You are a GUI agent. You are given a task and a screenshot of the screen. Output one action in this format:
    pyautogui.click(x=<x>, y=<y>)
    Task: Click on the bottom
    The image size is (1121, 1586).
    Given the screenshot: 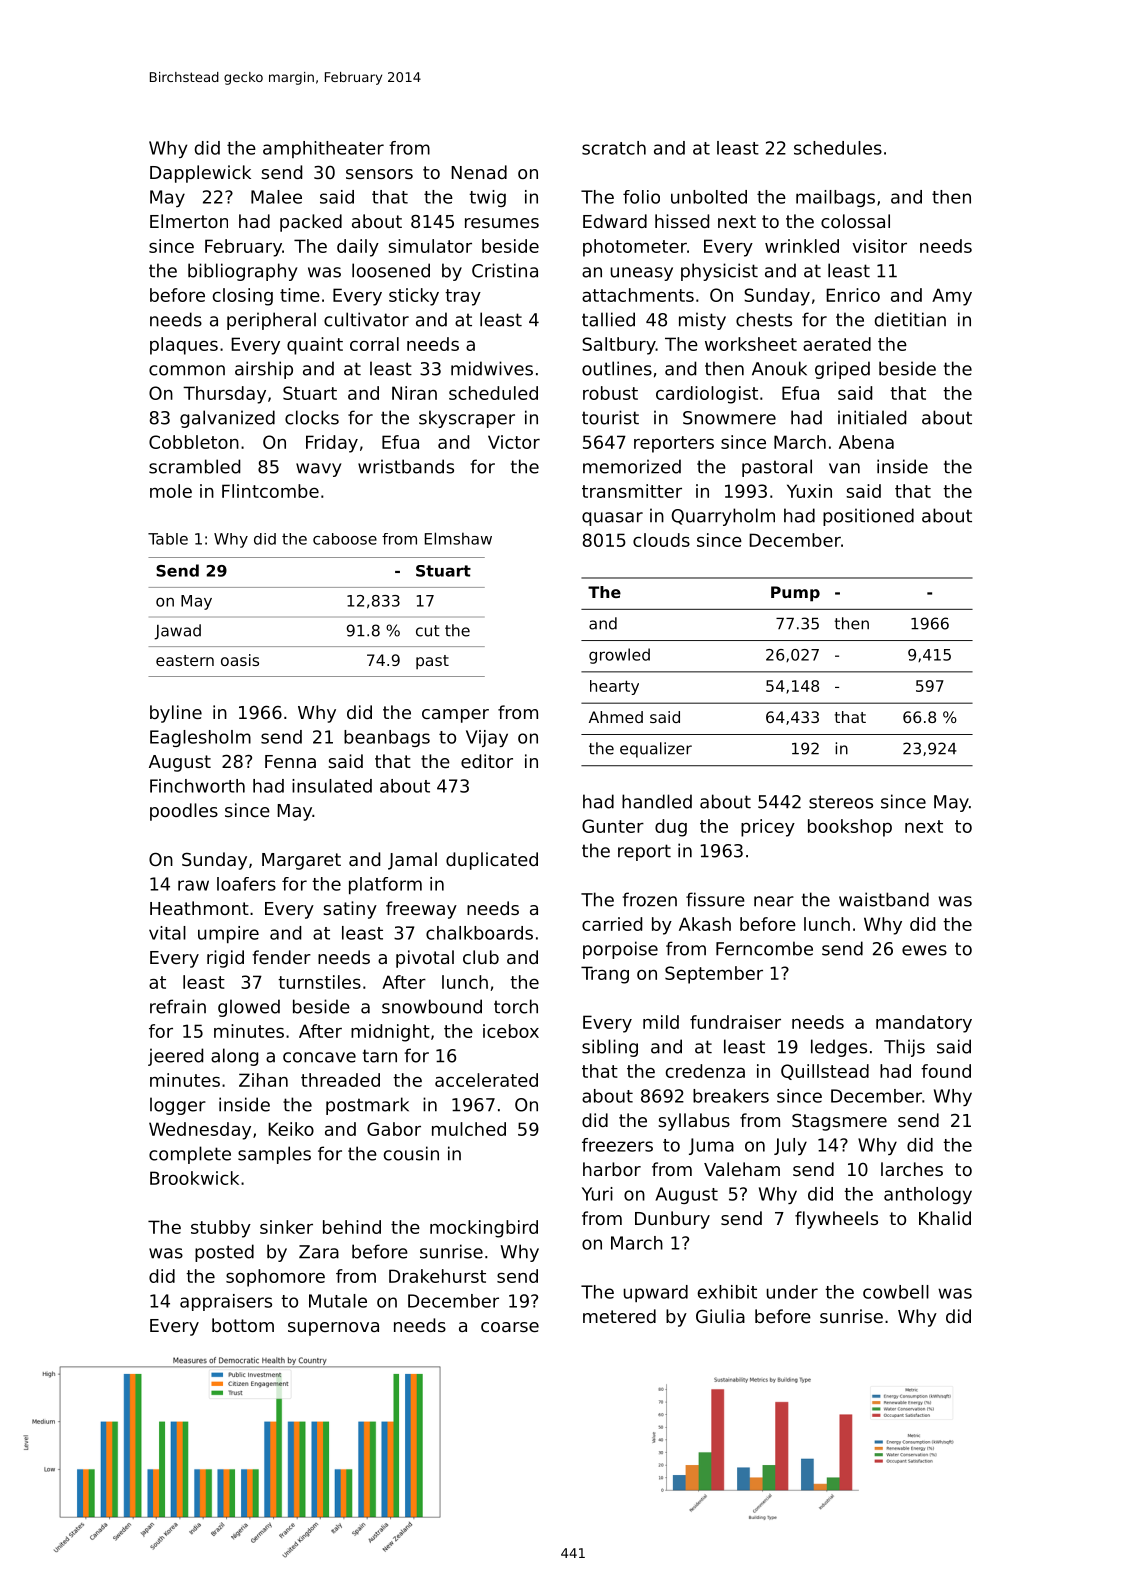 What is the action you would take?
    pyautogui.click(x=243, y=1325)
